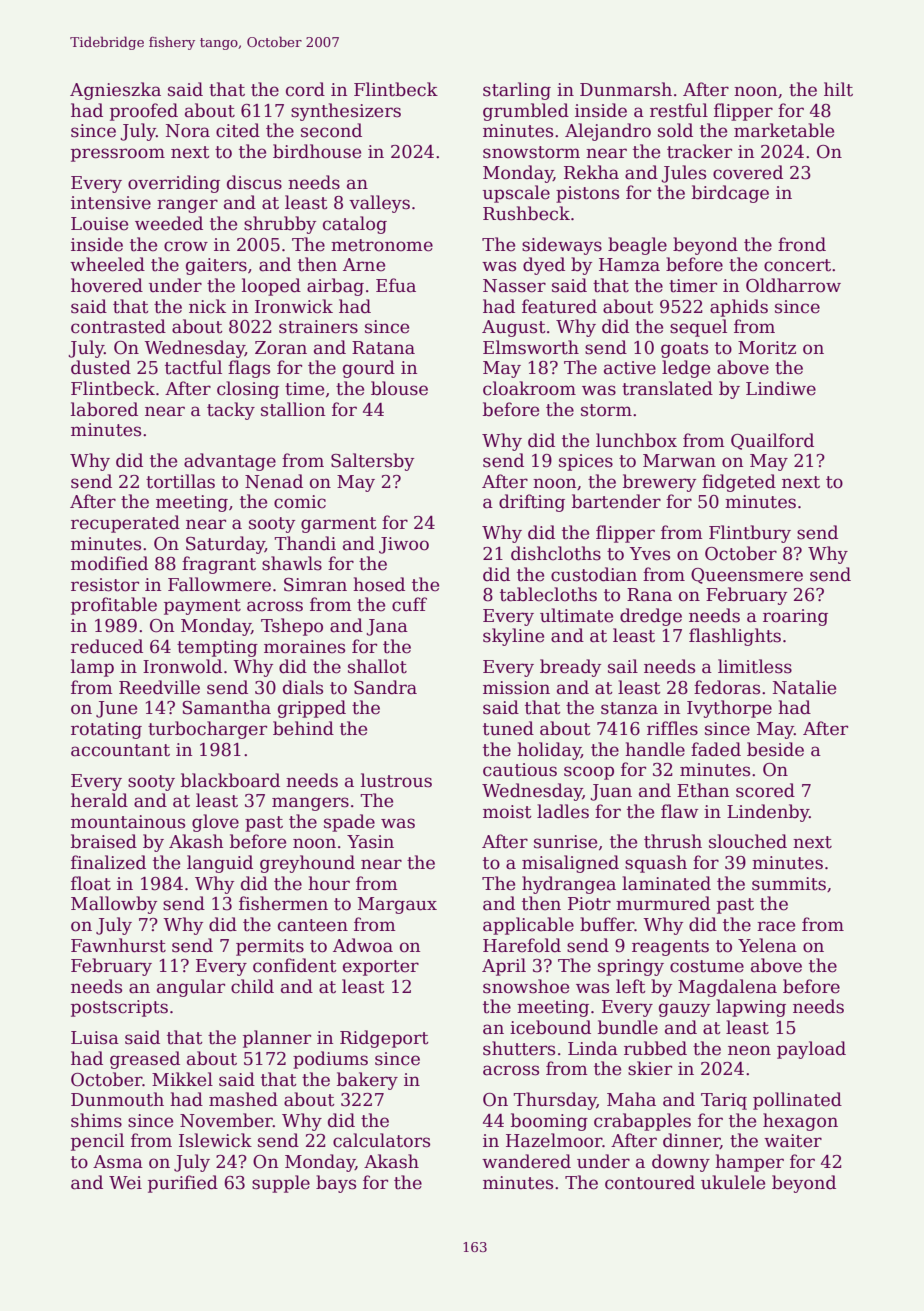 The width and height of the screenshot is (924, 1311). I want to click on intensive, so click(111, 203).
